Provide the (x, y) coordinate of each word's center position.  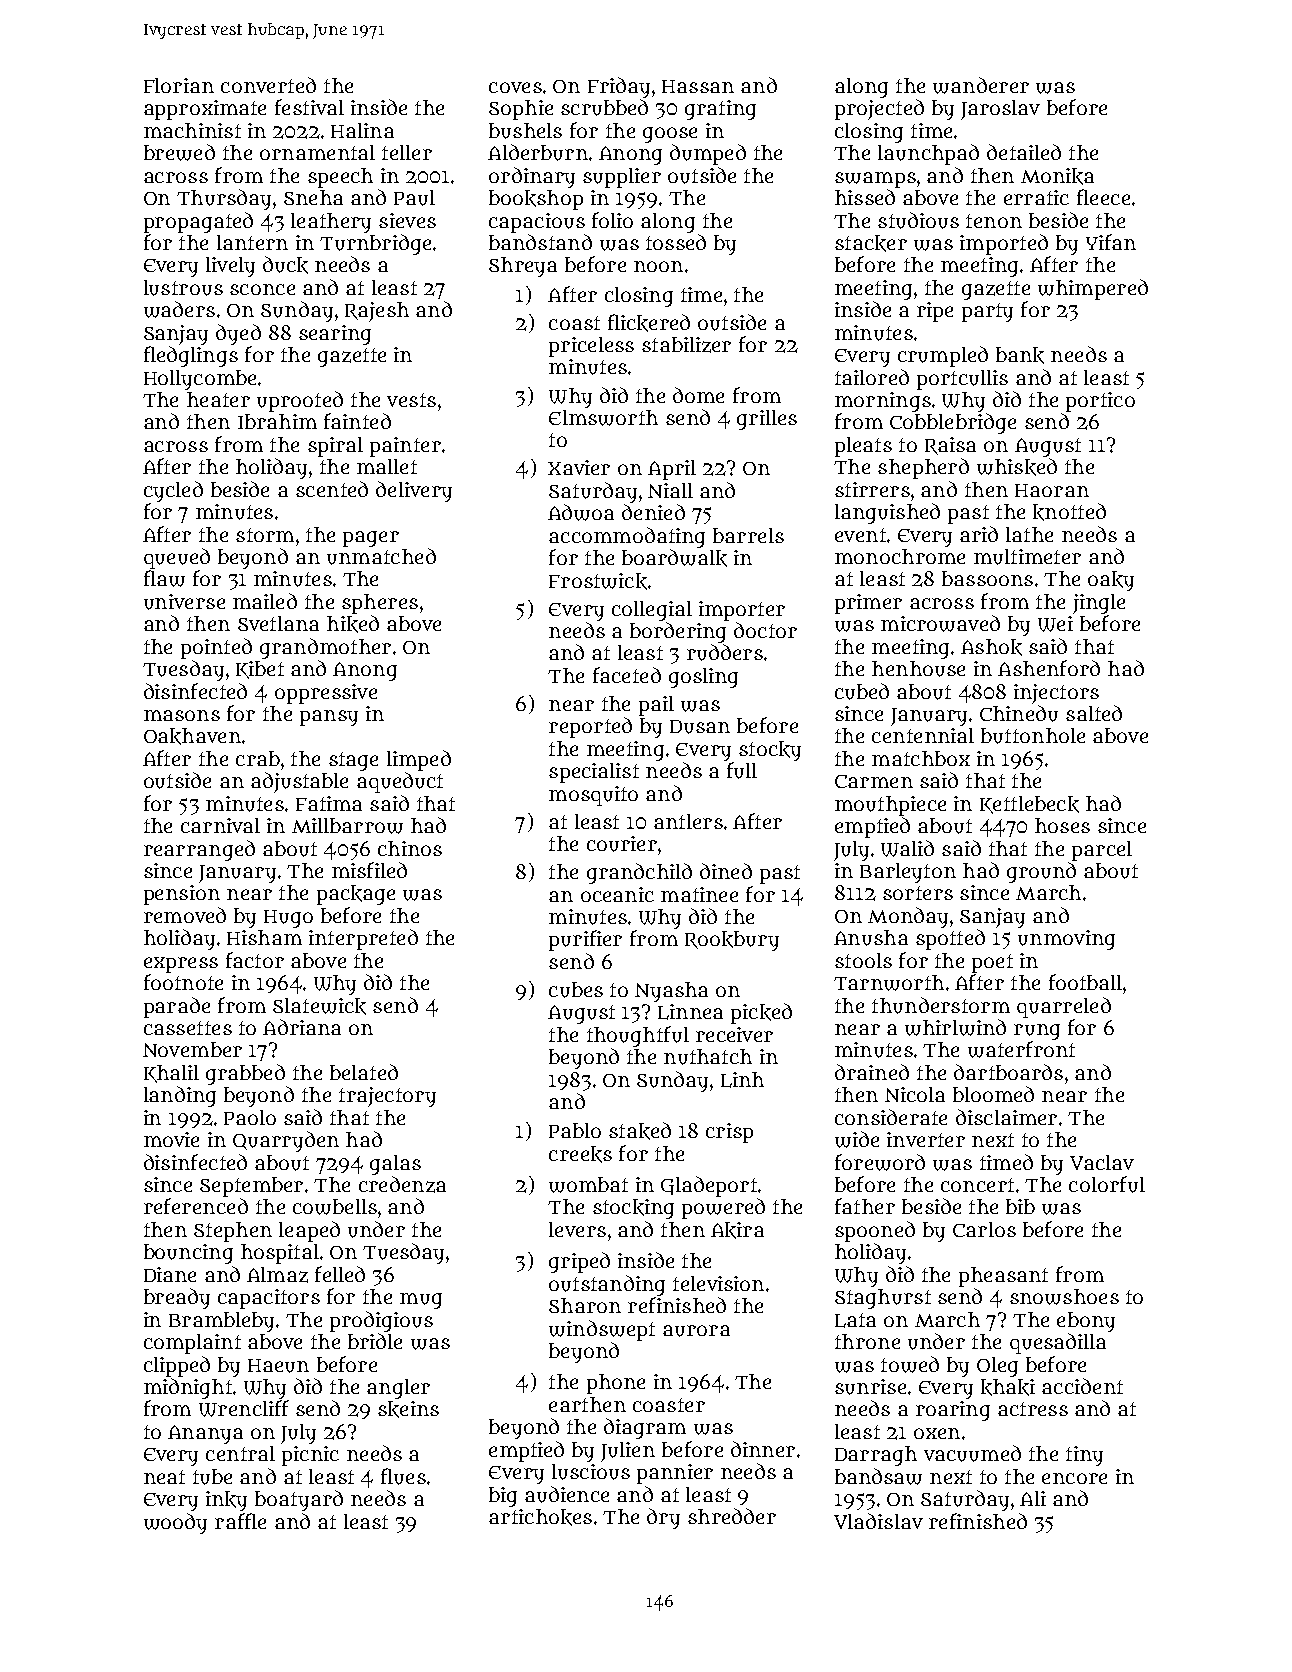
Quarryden (286, 1141)
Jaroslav (1000, 110)
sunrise (870, 1387)
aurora (696, 1331)
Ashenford (1049, 668)
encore (1074, 1478)
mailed (265, 601)
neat (164, 1477)
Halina (362, 130)
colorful (1107, 1184)
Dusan (700, 727)
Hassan (698, 86)
